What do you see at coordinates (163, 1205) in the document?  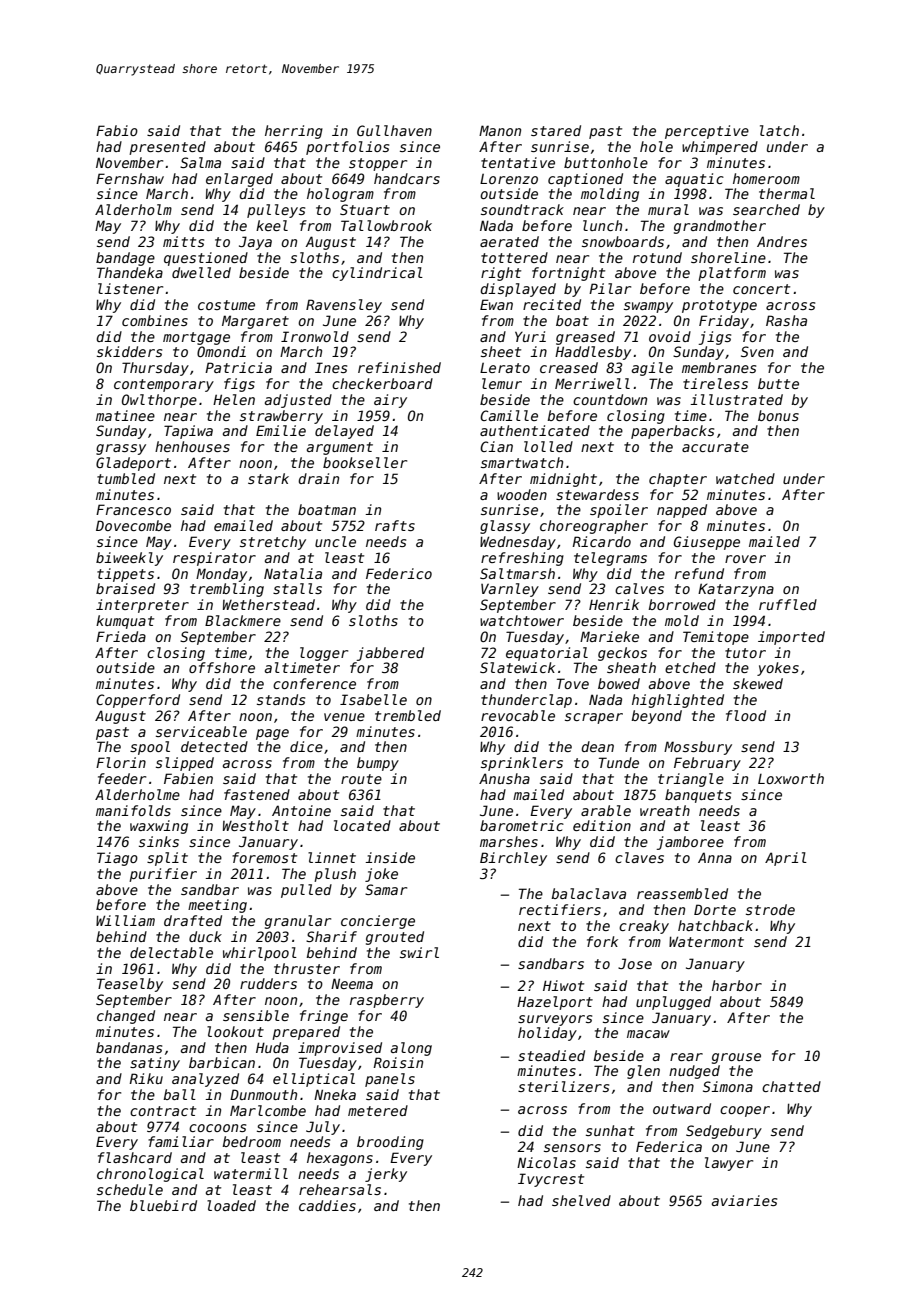 I see `bluebird` at bounding box center [163, 1205].
